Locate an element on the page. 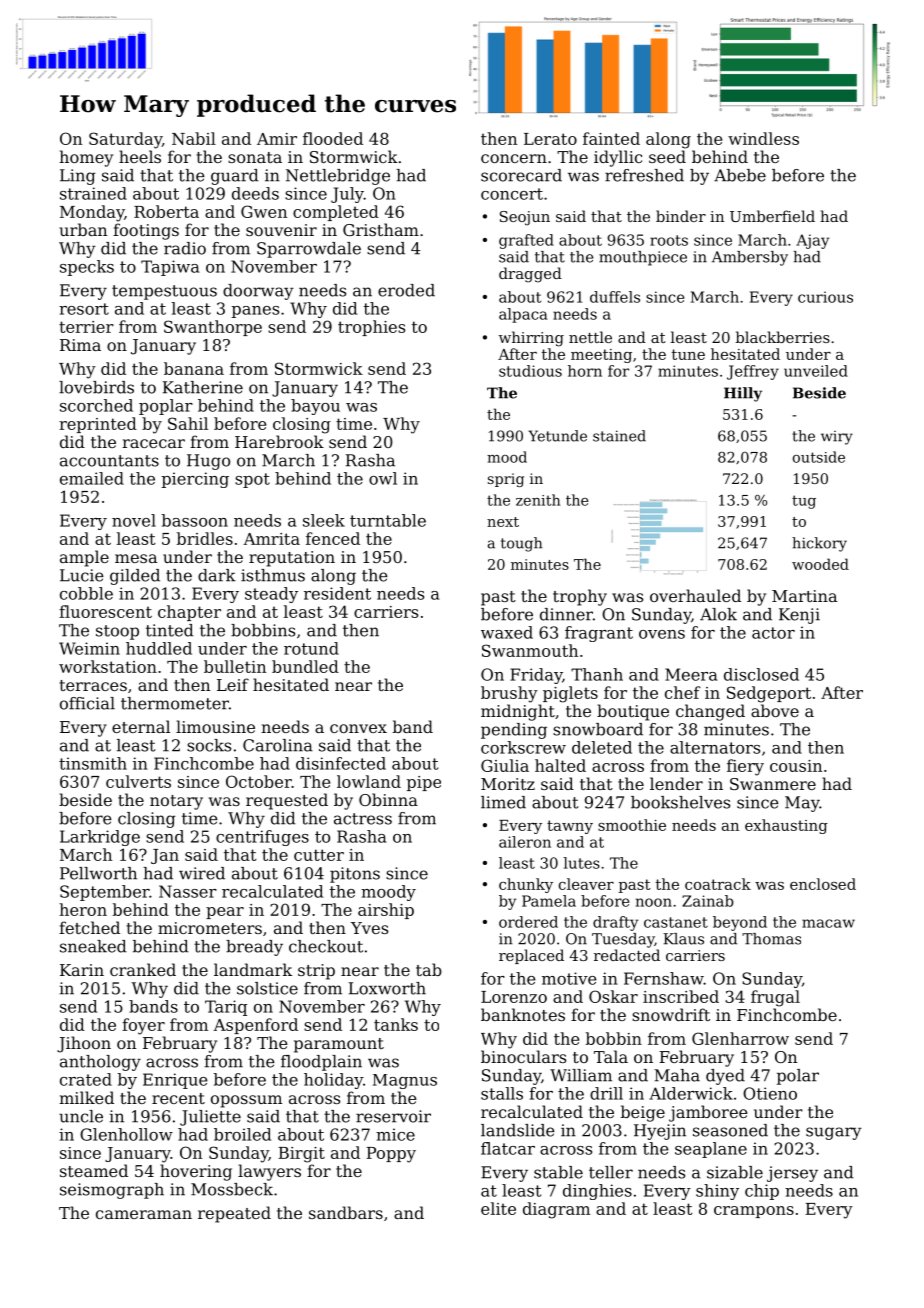 This image has height=1308, width=924. disinfected is located at coordinates (341, 763).
